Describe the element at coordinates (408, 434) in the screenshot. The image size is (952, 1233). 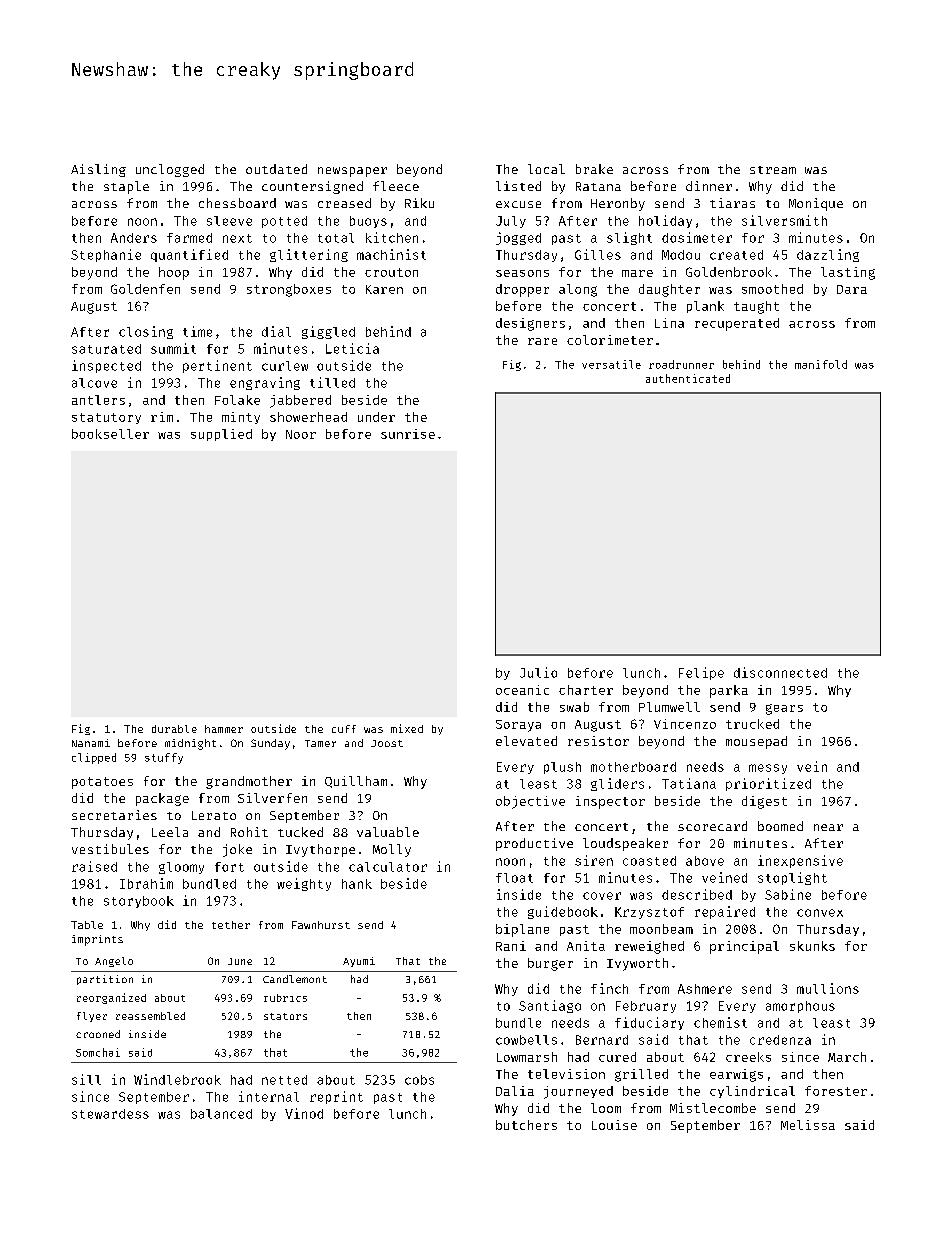
I see `sunrise` at that location.
